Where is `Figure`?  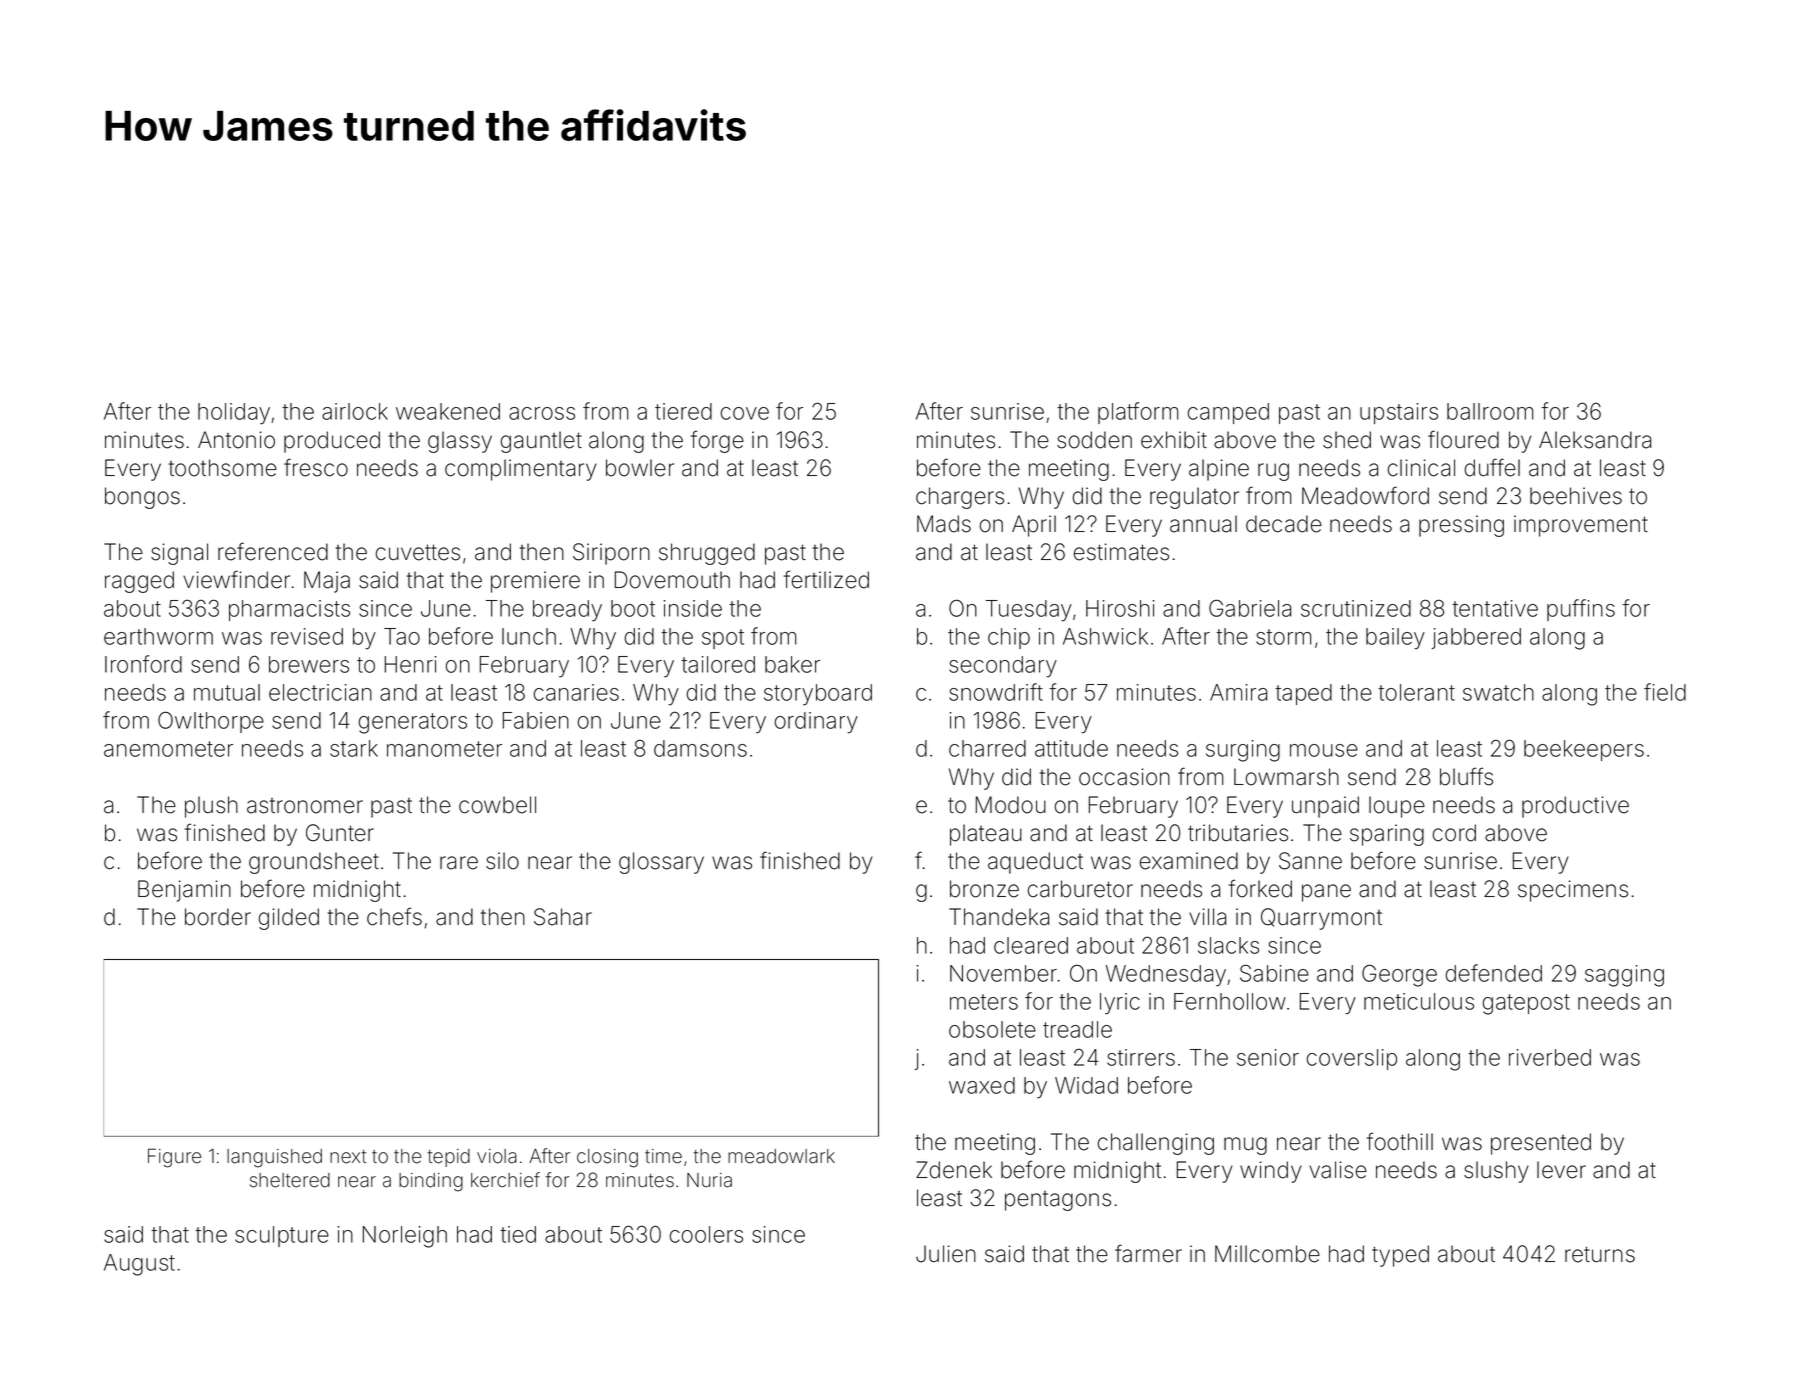
Figure is located at coordinates (174, 1158).
